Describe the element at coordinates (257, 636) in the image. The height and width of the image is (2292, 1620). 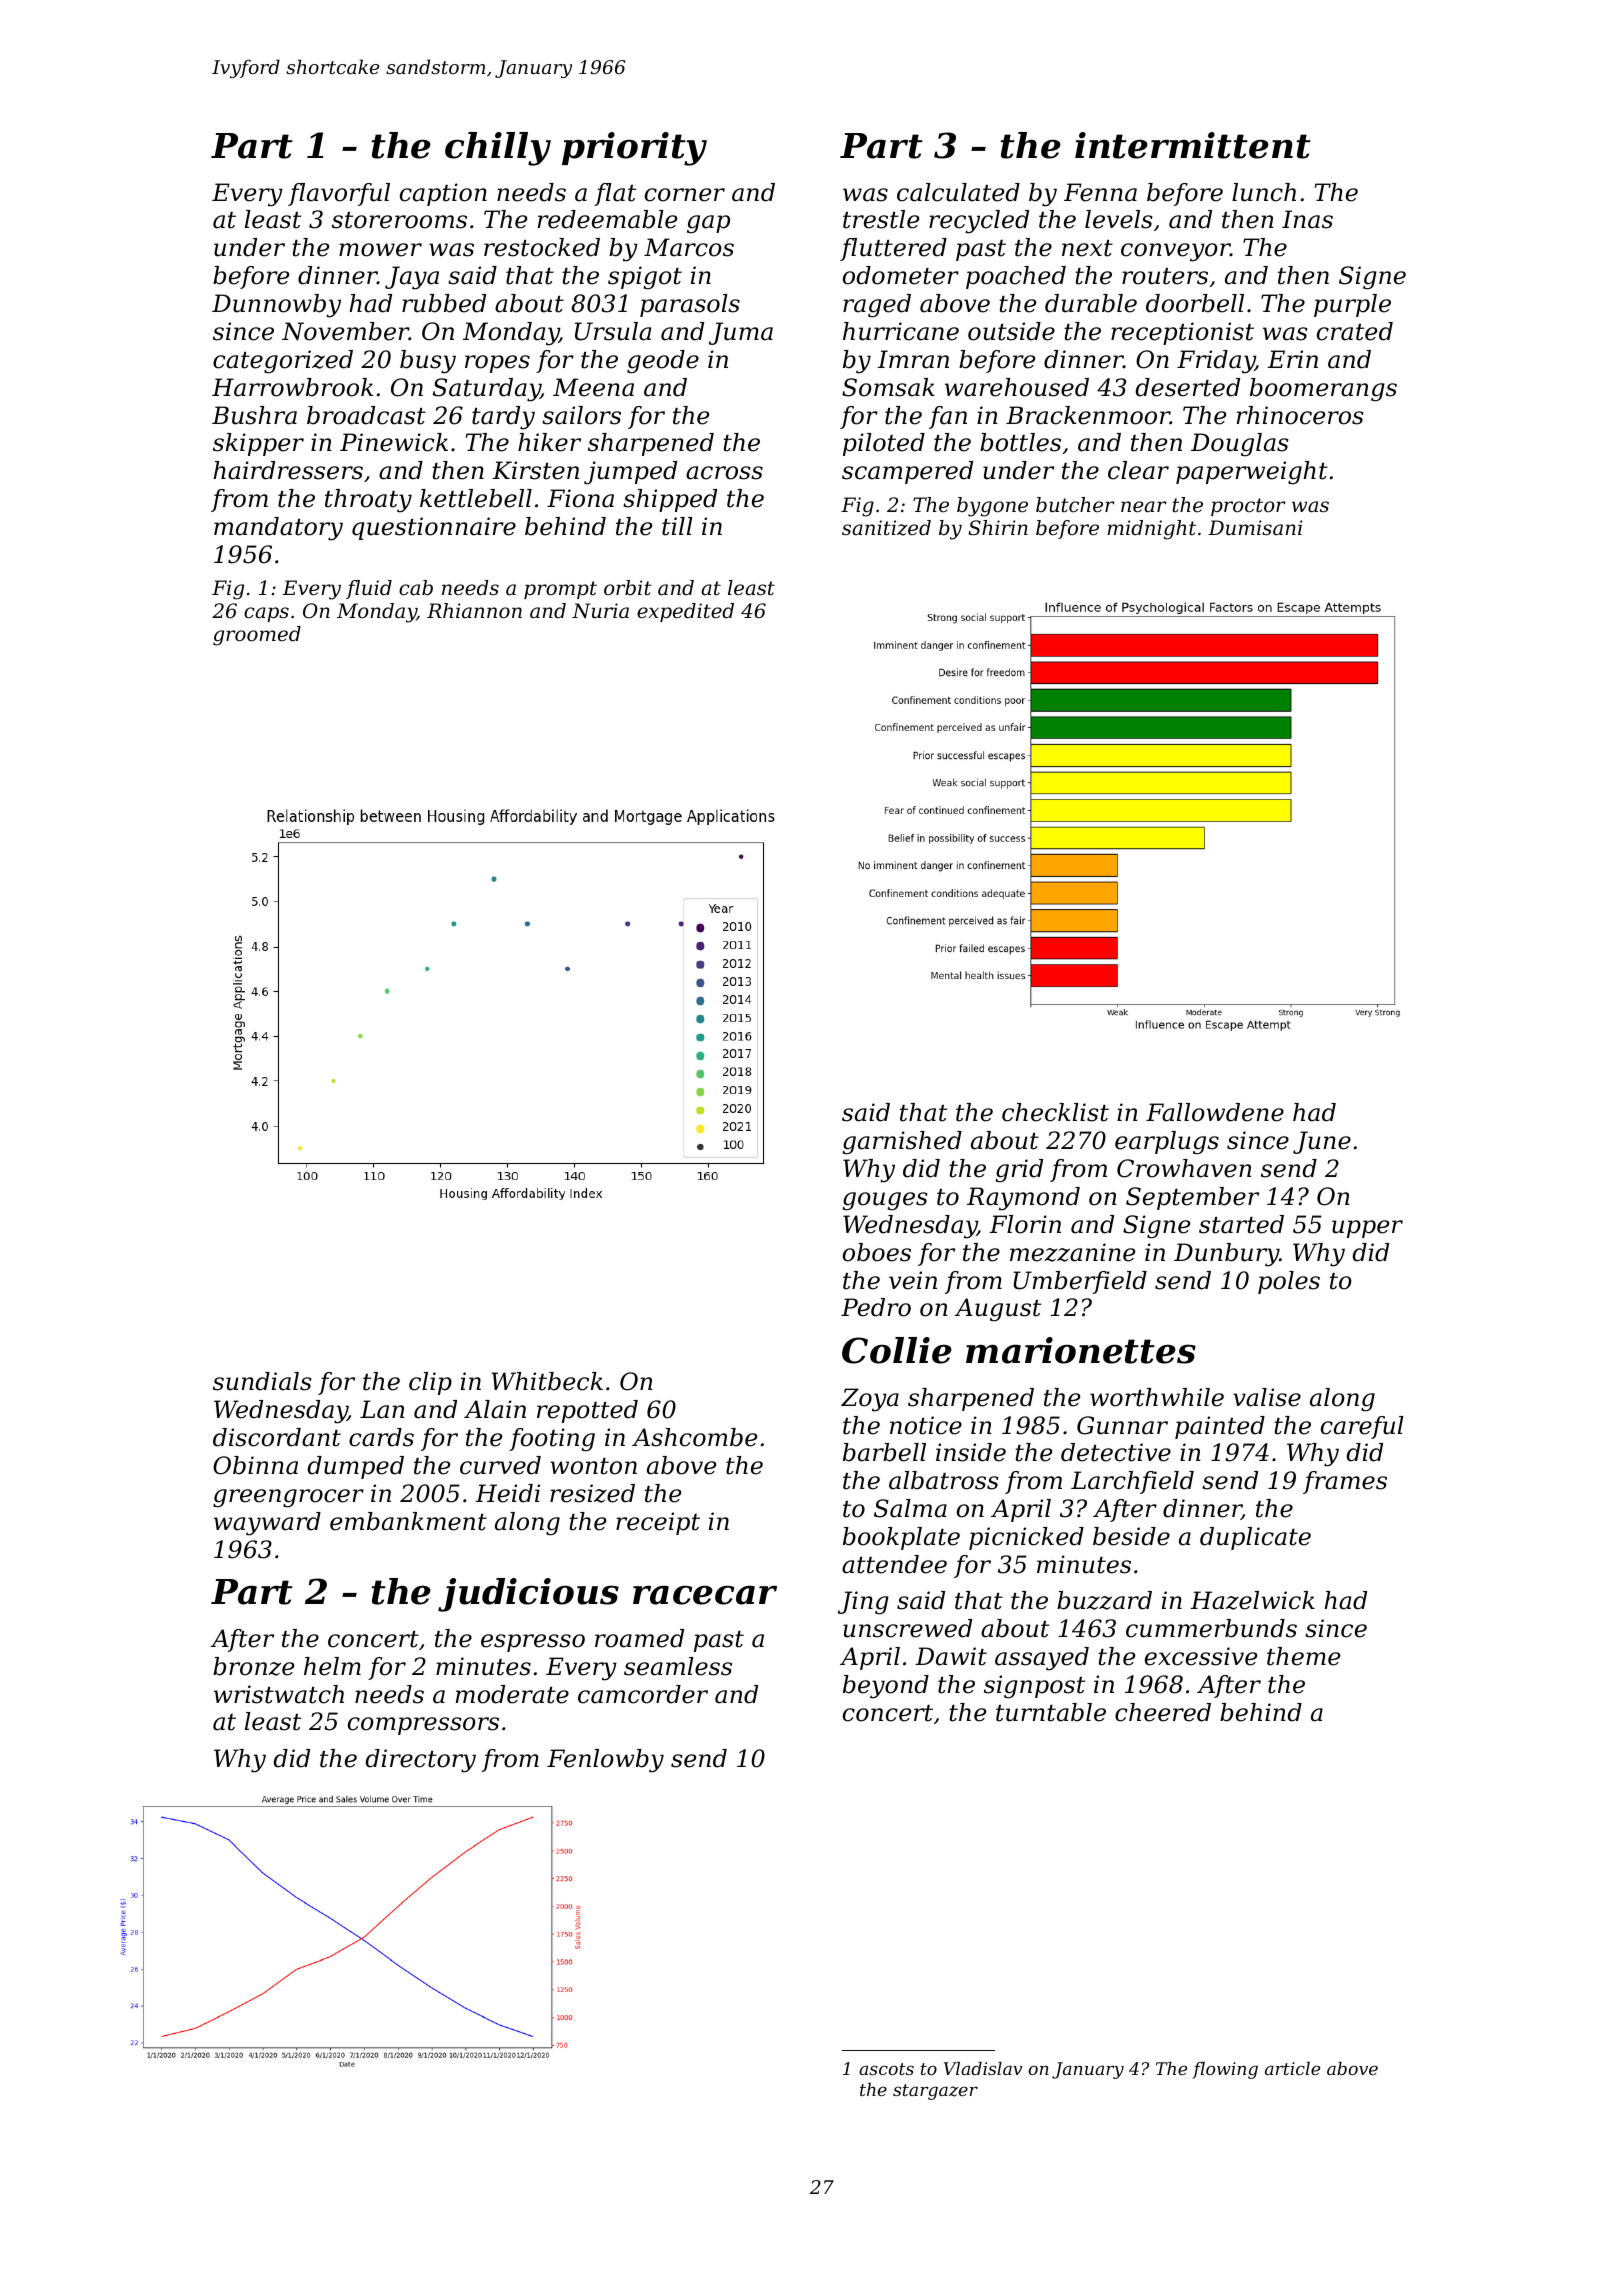
I see `groomed` at that location.
